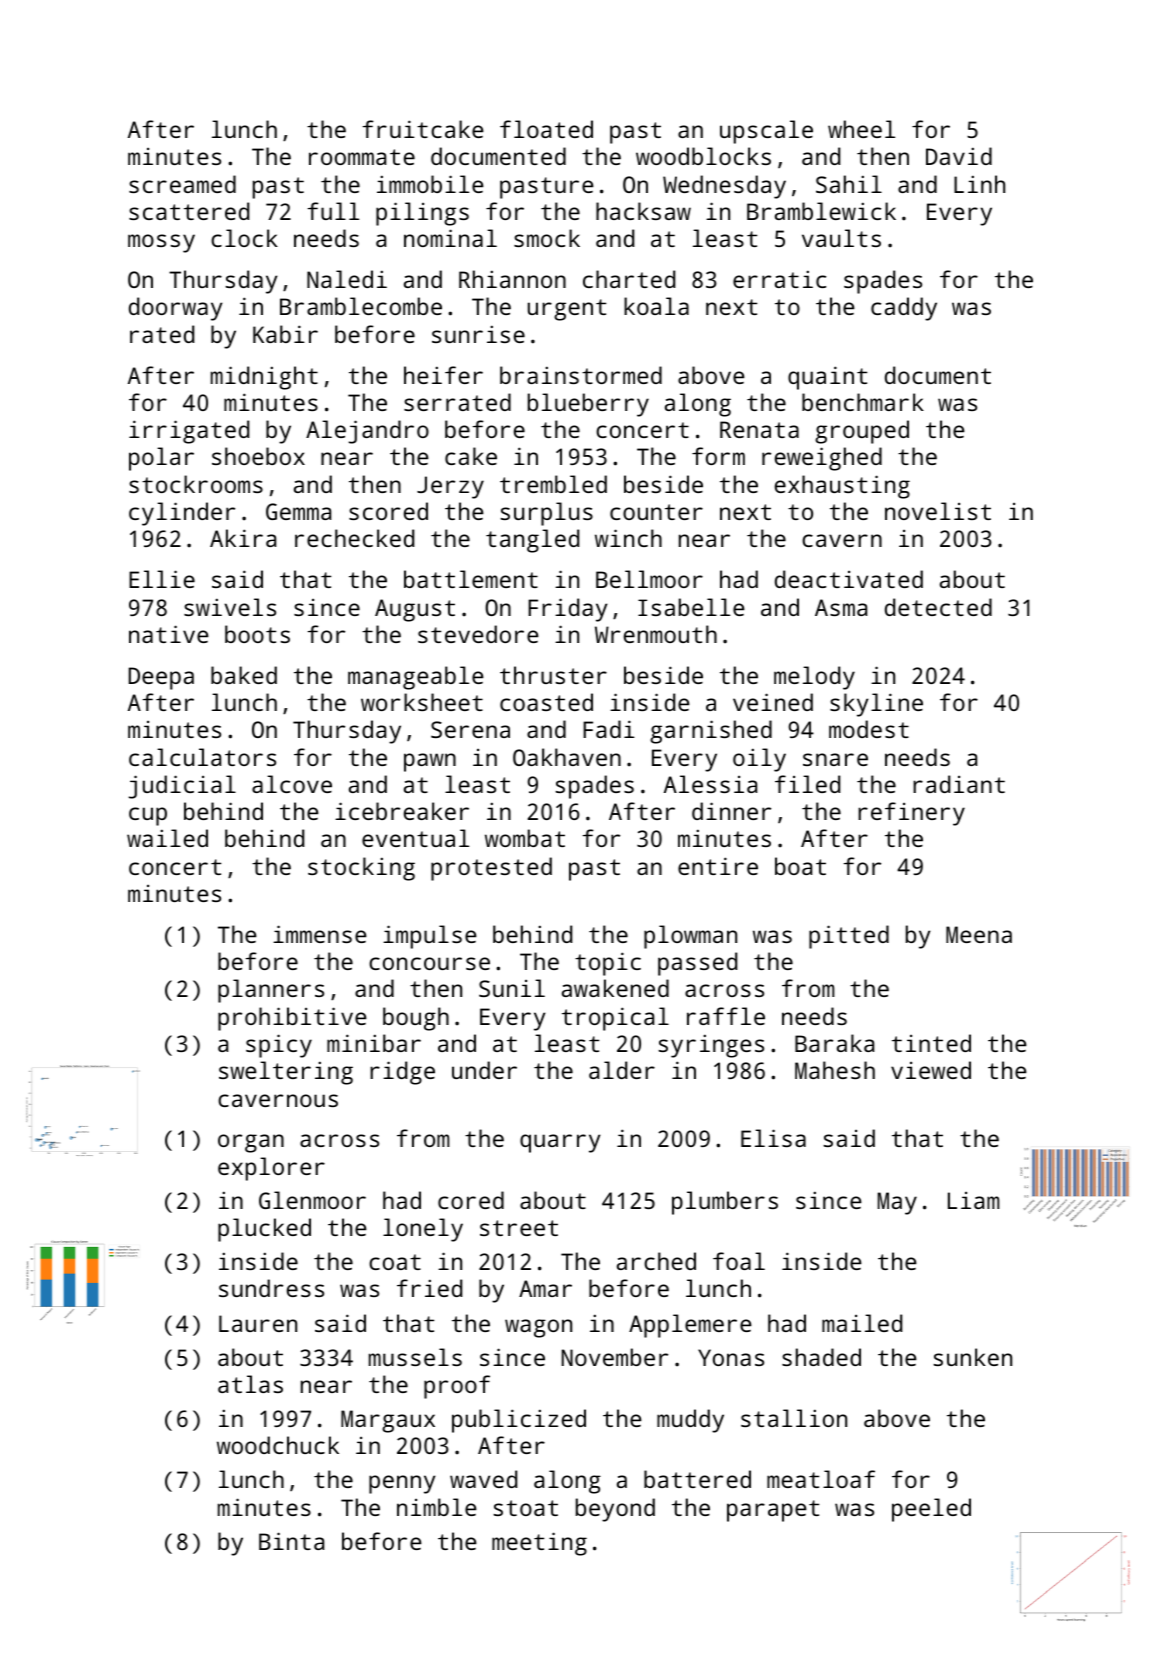 This screenshot has width=1165, height=1654. I want to click on peeled, so click(931, 1510).
